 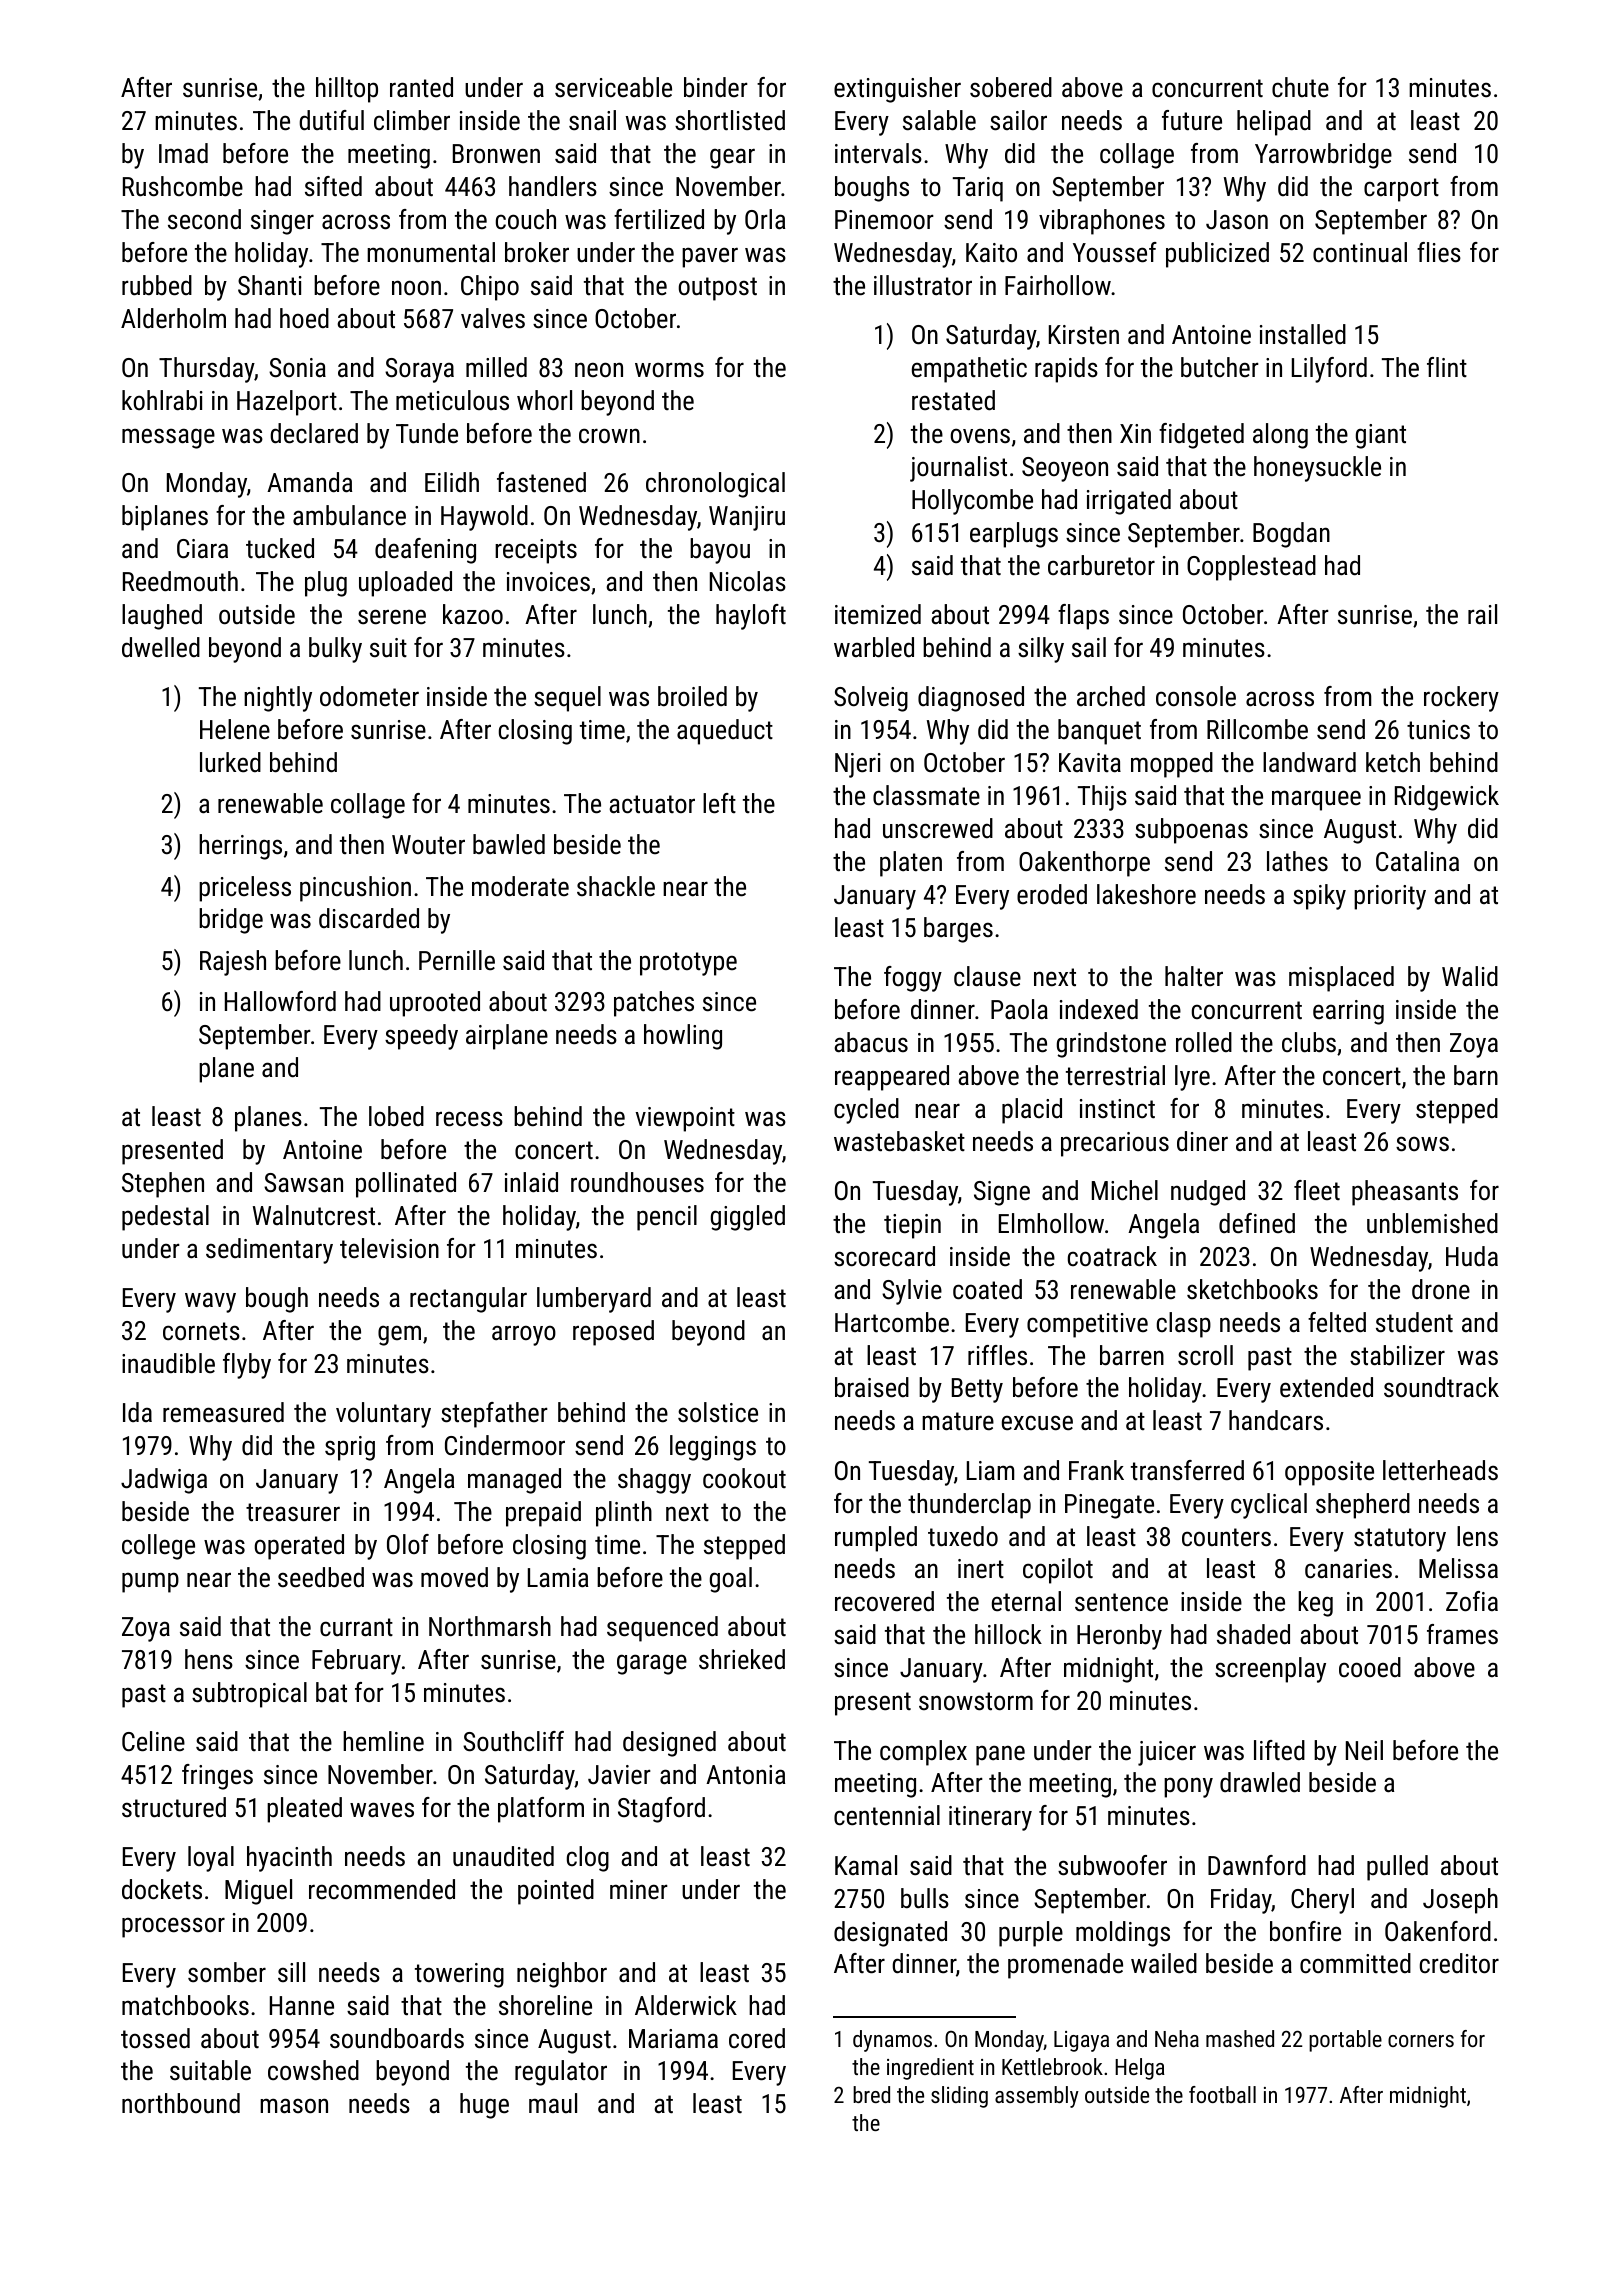 I want to click on patches, so click(x=654, y=1004).
